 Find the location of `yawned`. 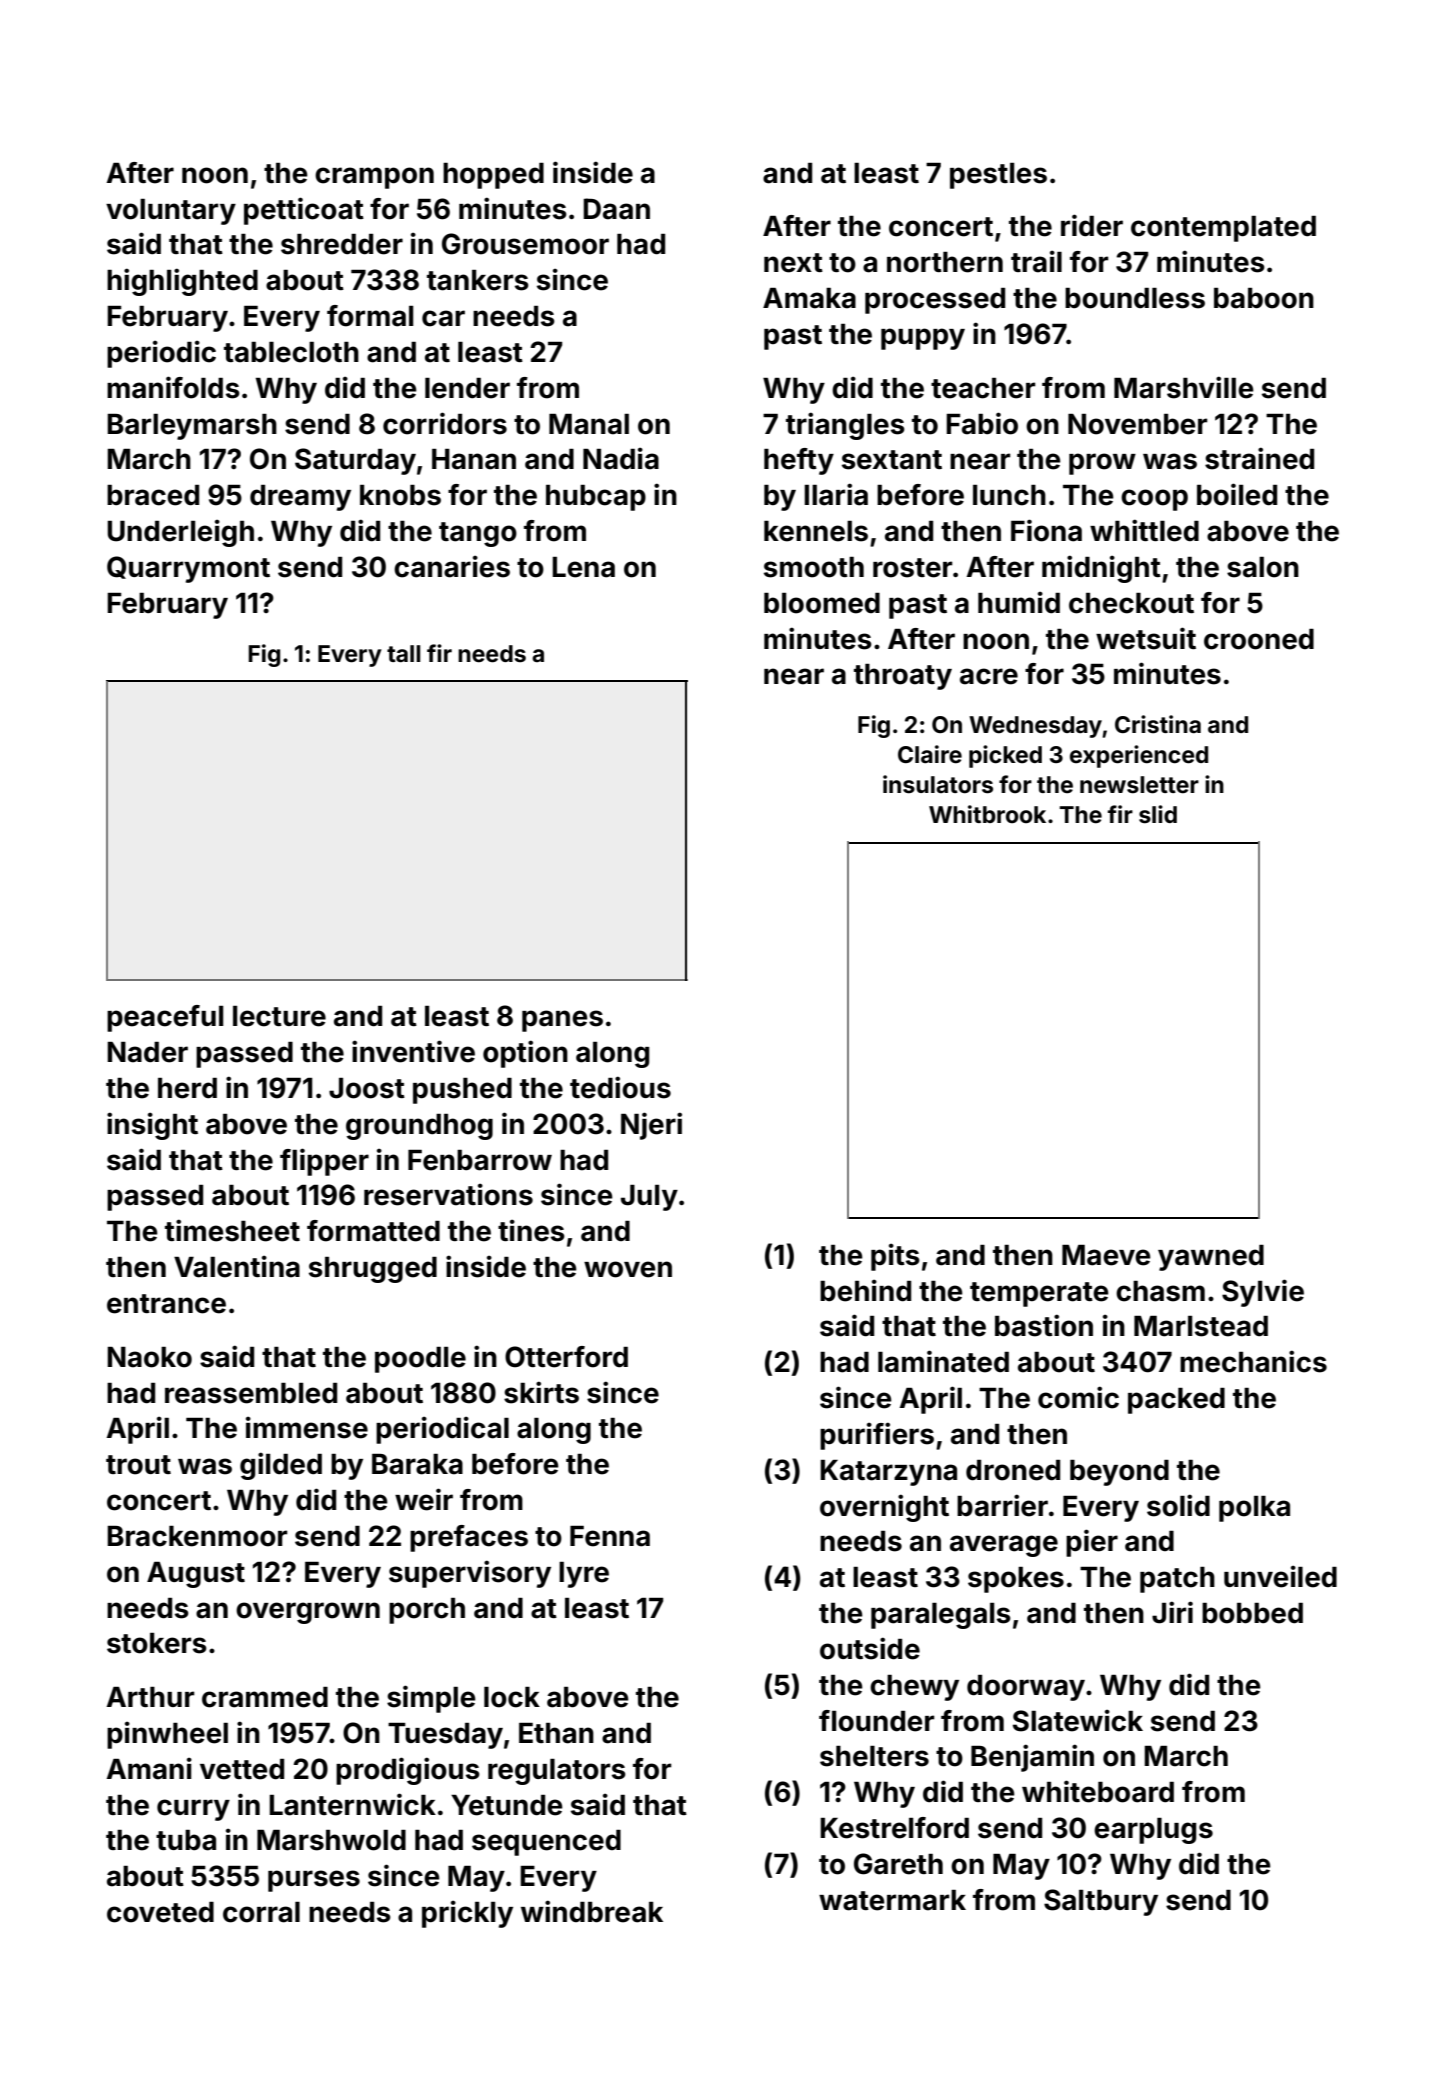

yawned is located at coordinates (1211, 1258).
